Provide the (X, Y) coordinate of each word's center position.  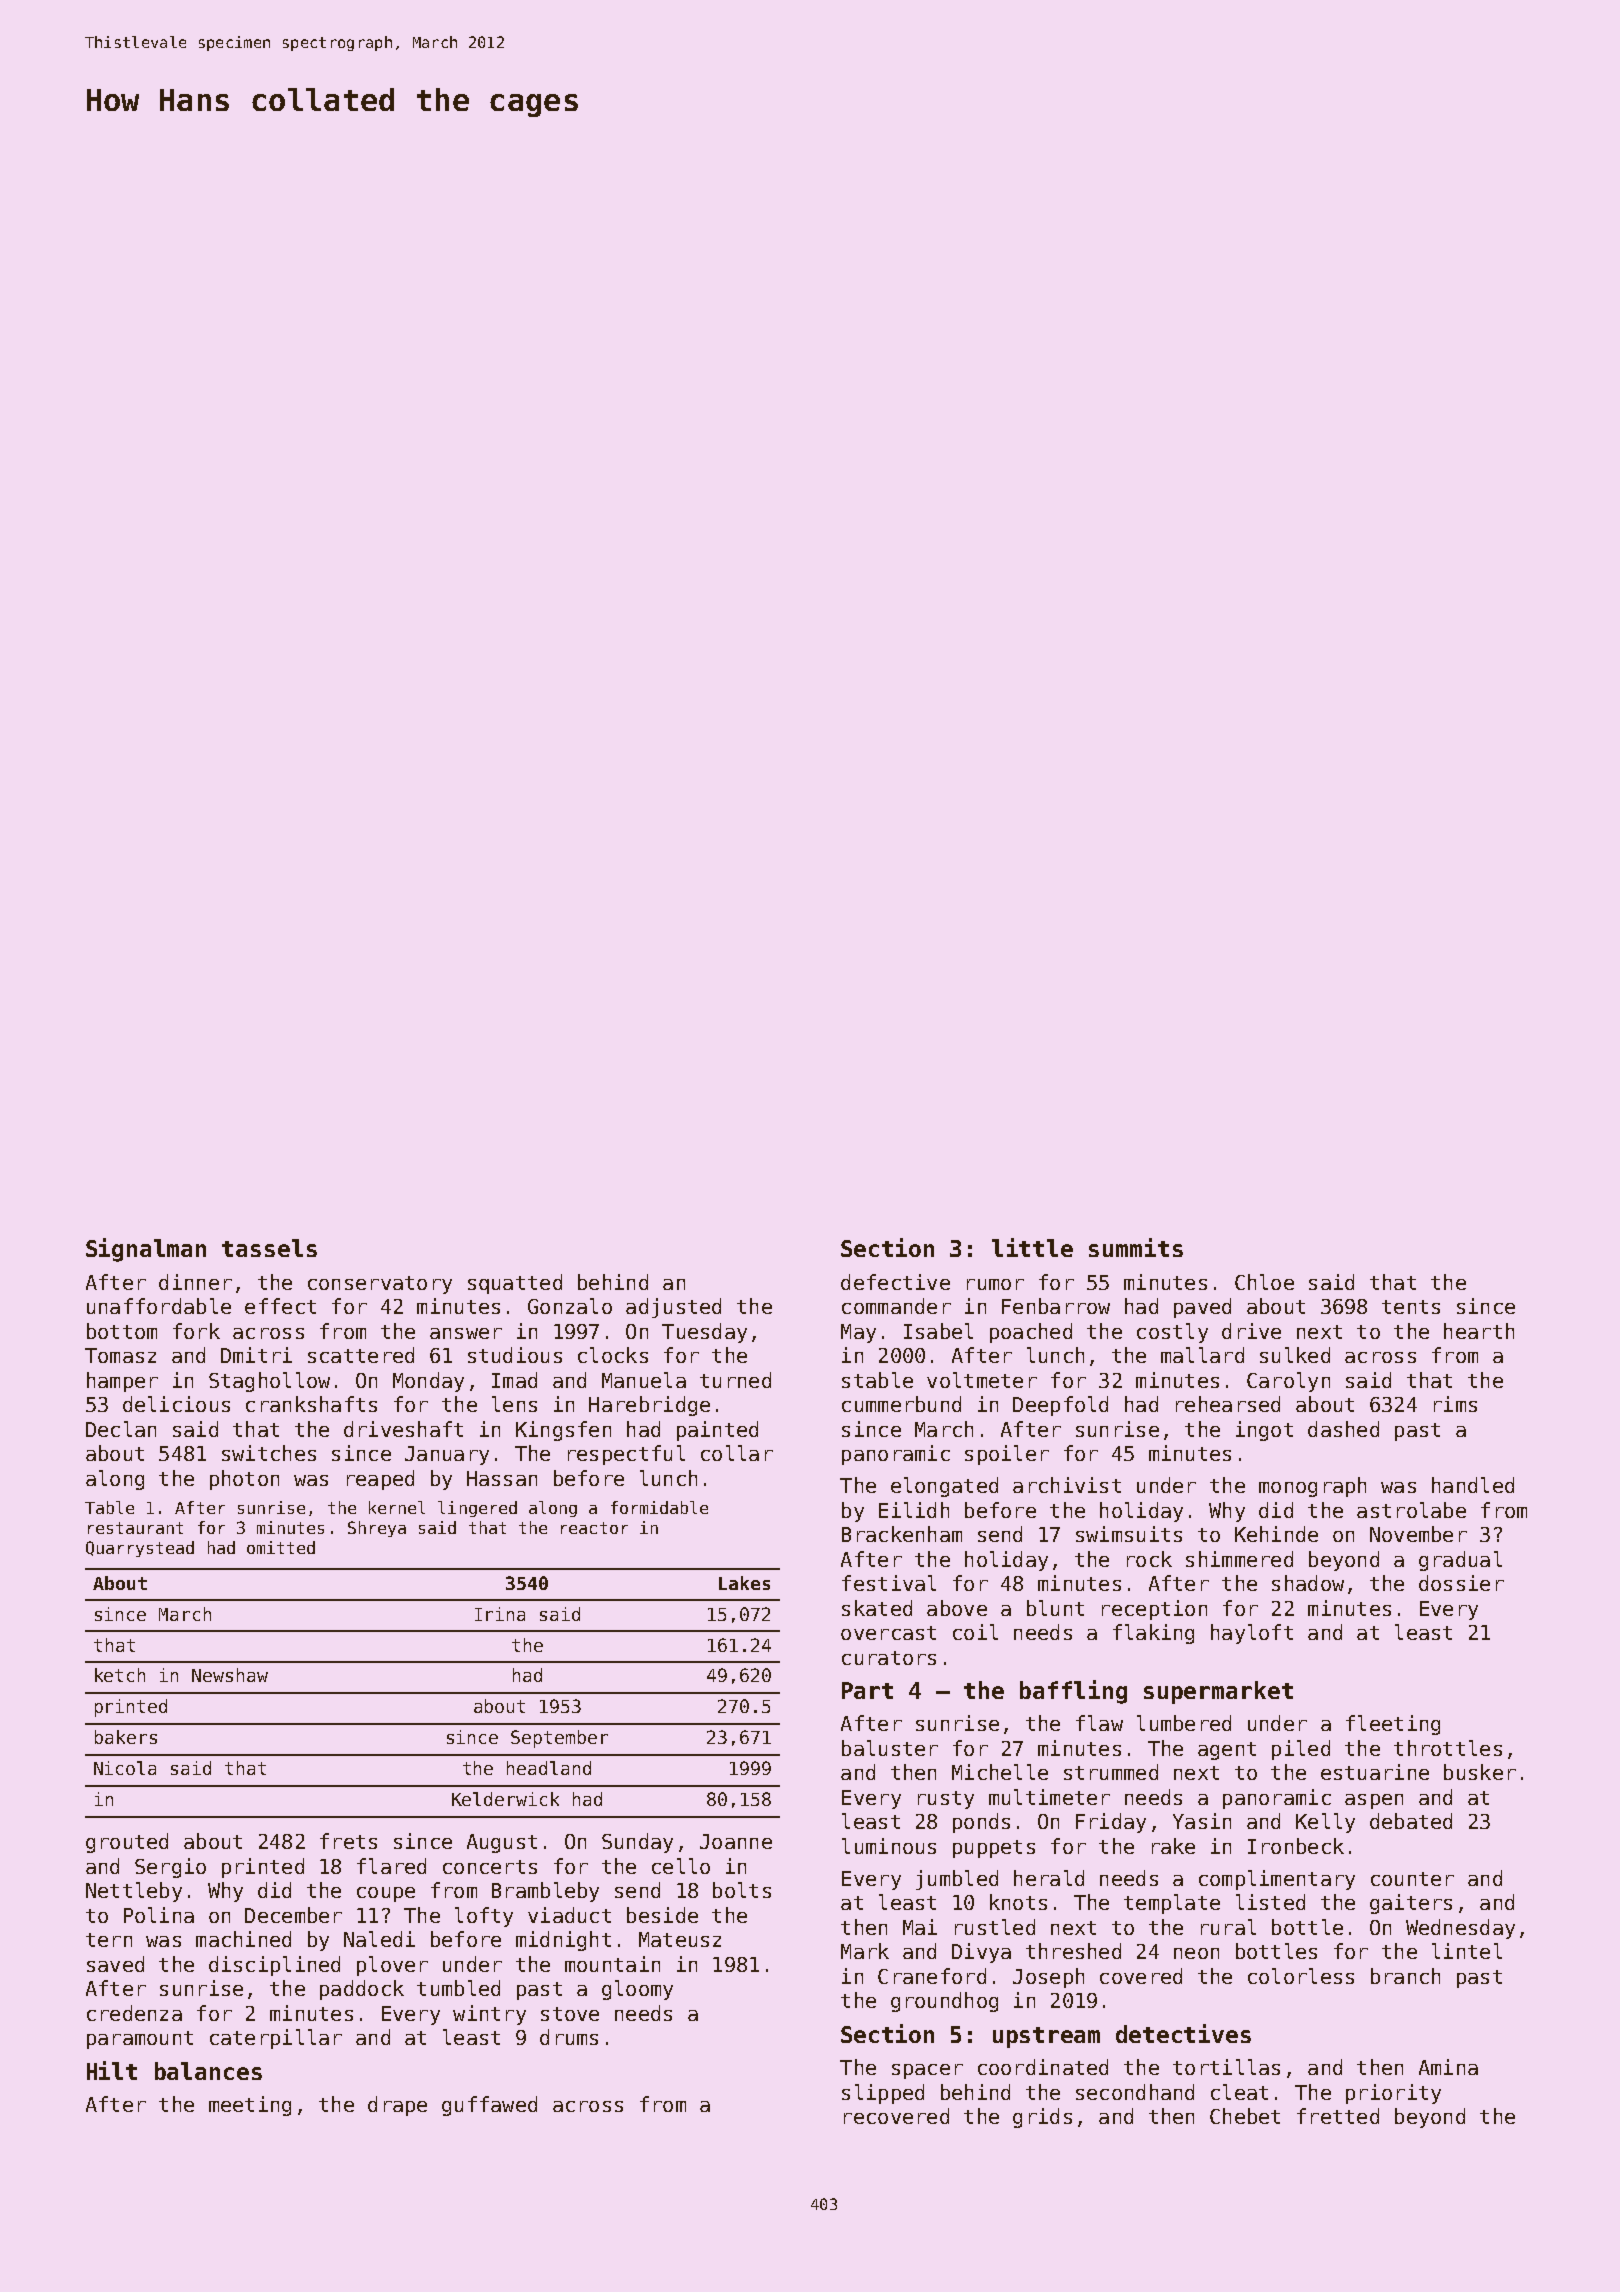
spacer (927, 2071)
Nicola (125, 1768)
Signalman (146, 1250)
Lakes (744, 1583)
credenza (134, 2013)
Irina (500, 1614)
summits (1136, 1247)
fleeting (1393, 1725)
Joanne (736, 1841)
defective (895, 1282)
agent (1227, 1751)
